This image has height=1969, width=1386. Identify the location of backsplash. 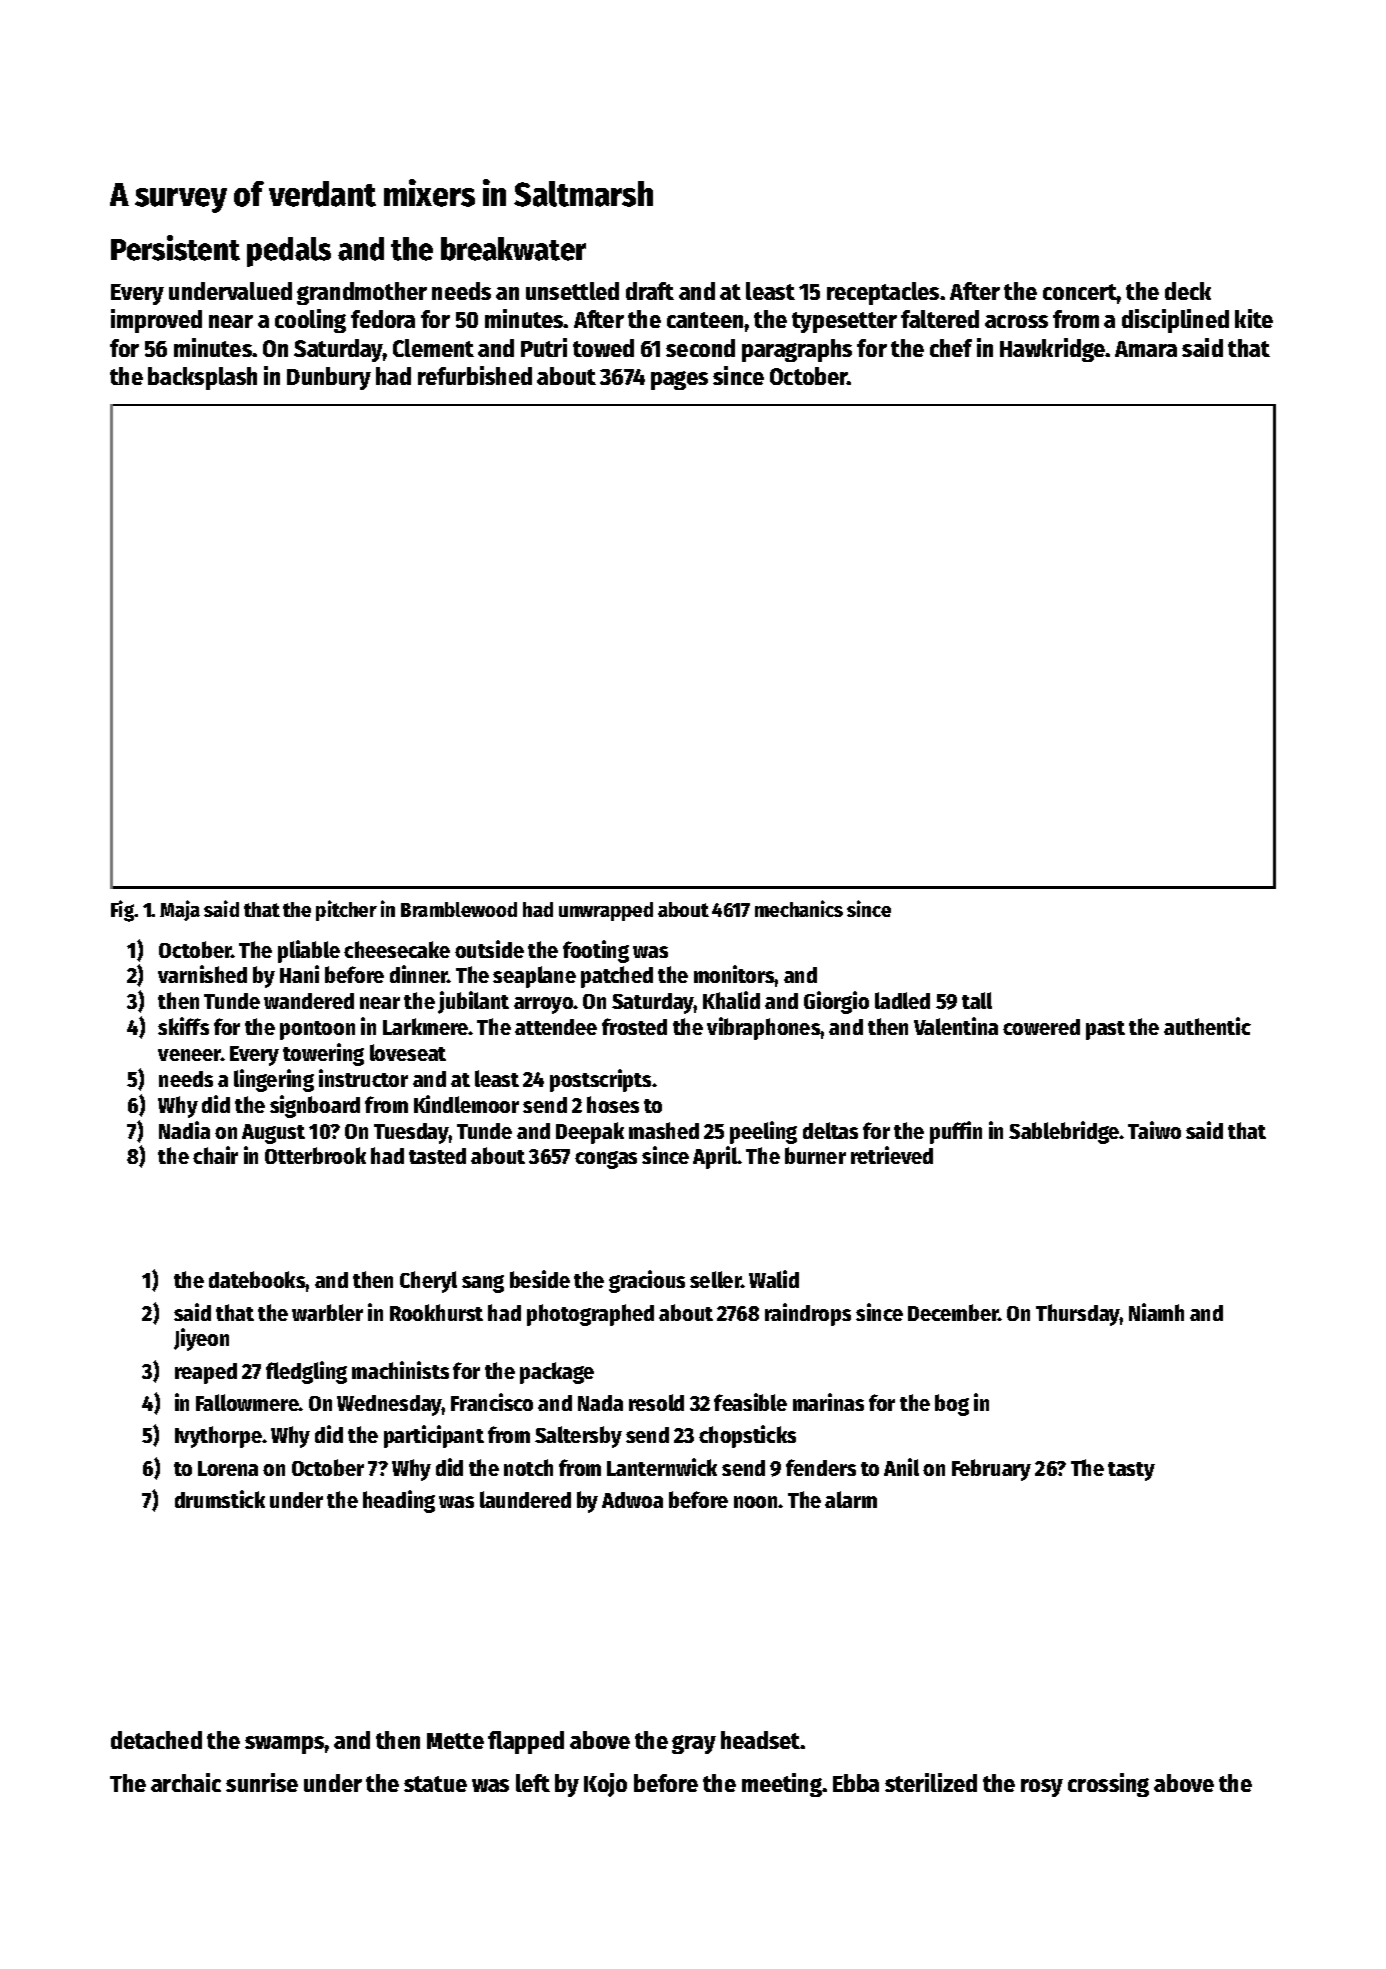
(202, 378).
